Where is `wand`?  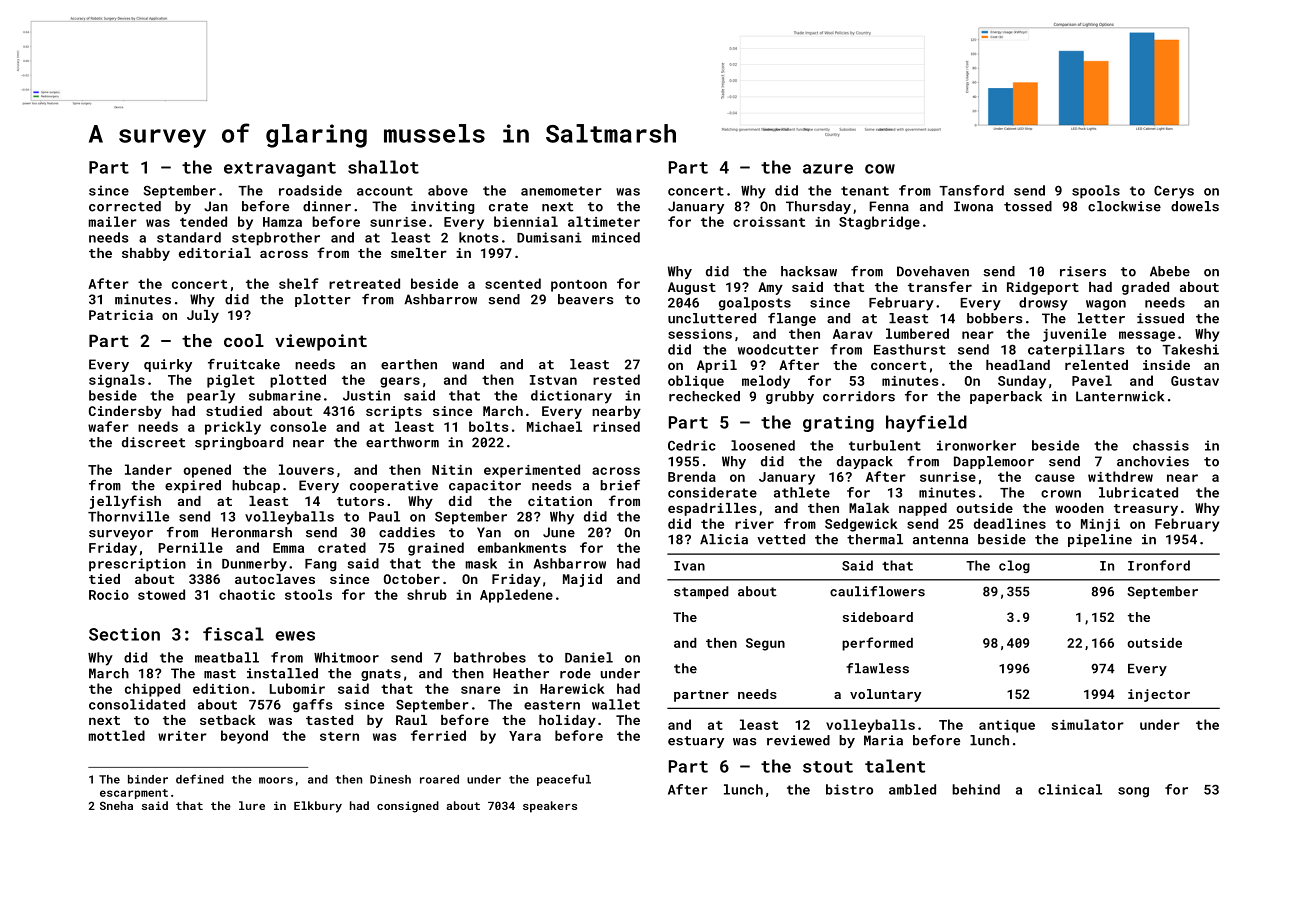 wand is located at coordinates (468, 364).
